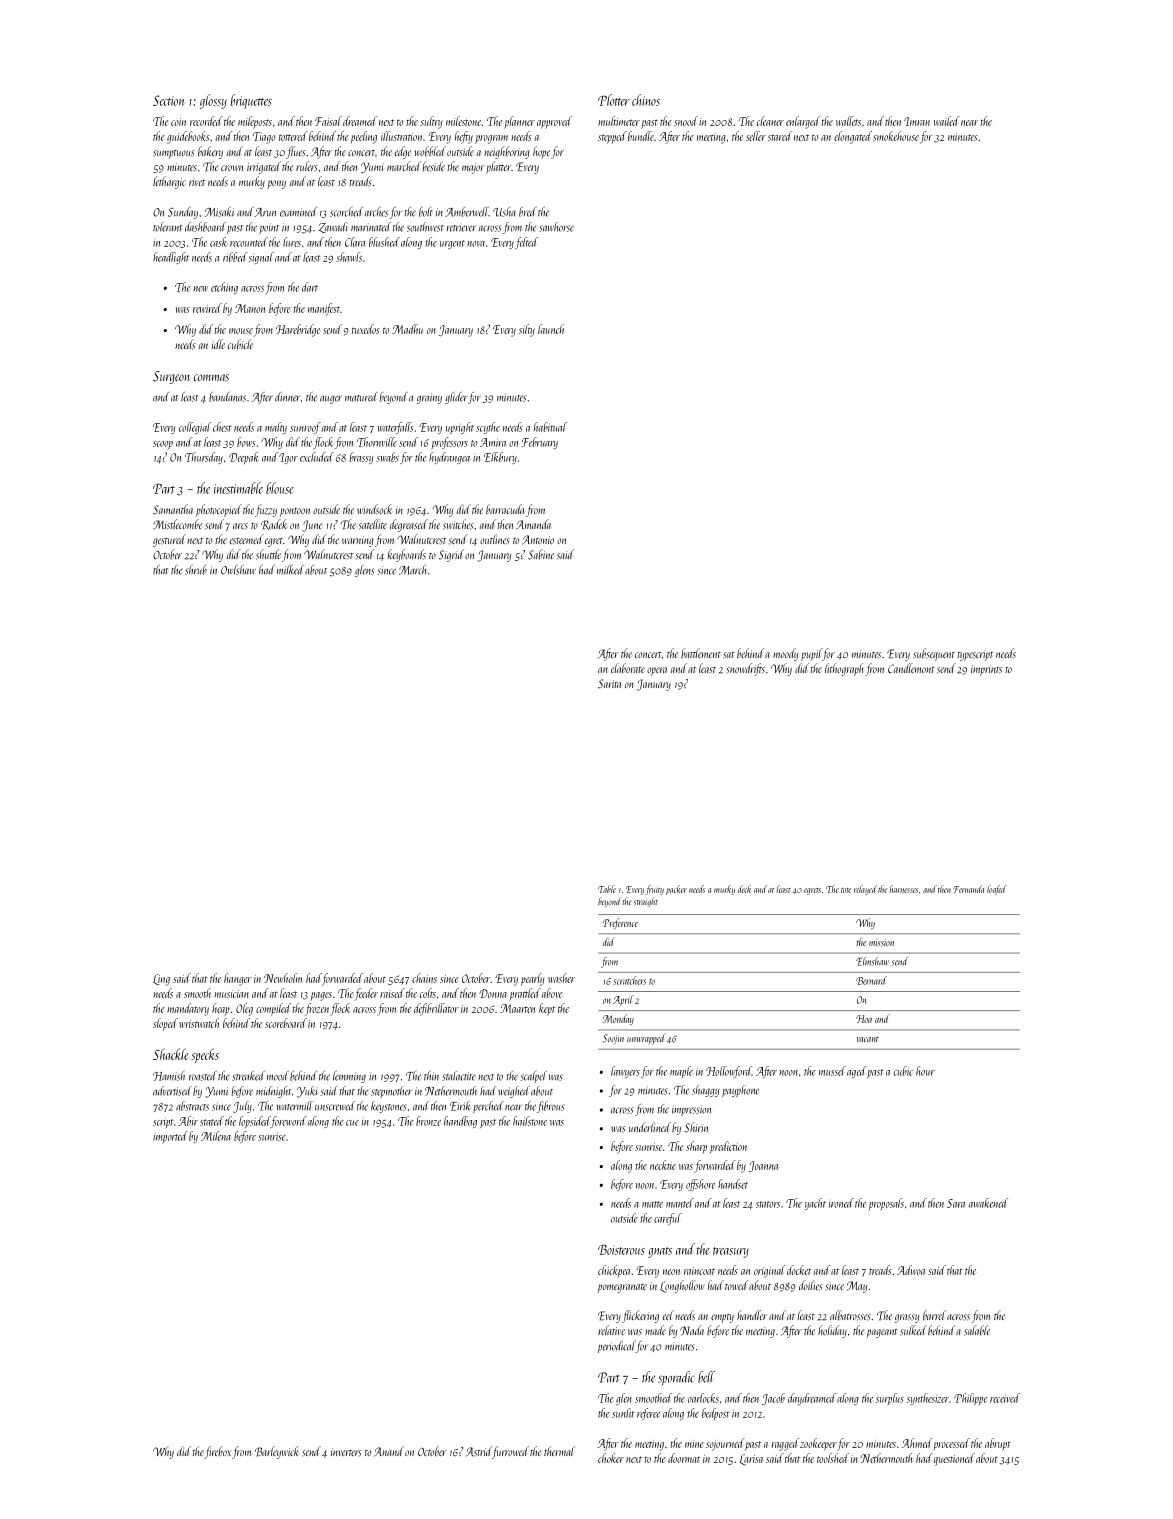 The height and width of the page is (1519, 1173). I want to click on Table, so click(607, 889).
